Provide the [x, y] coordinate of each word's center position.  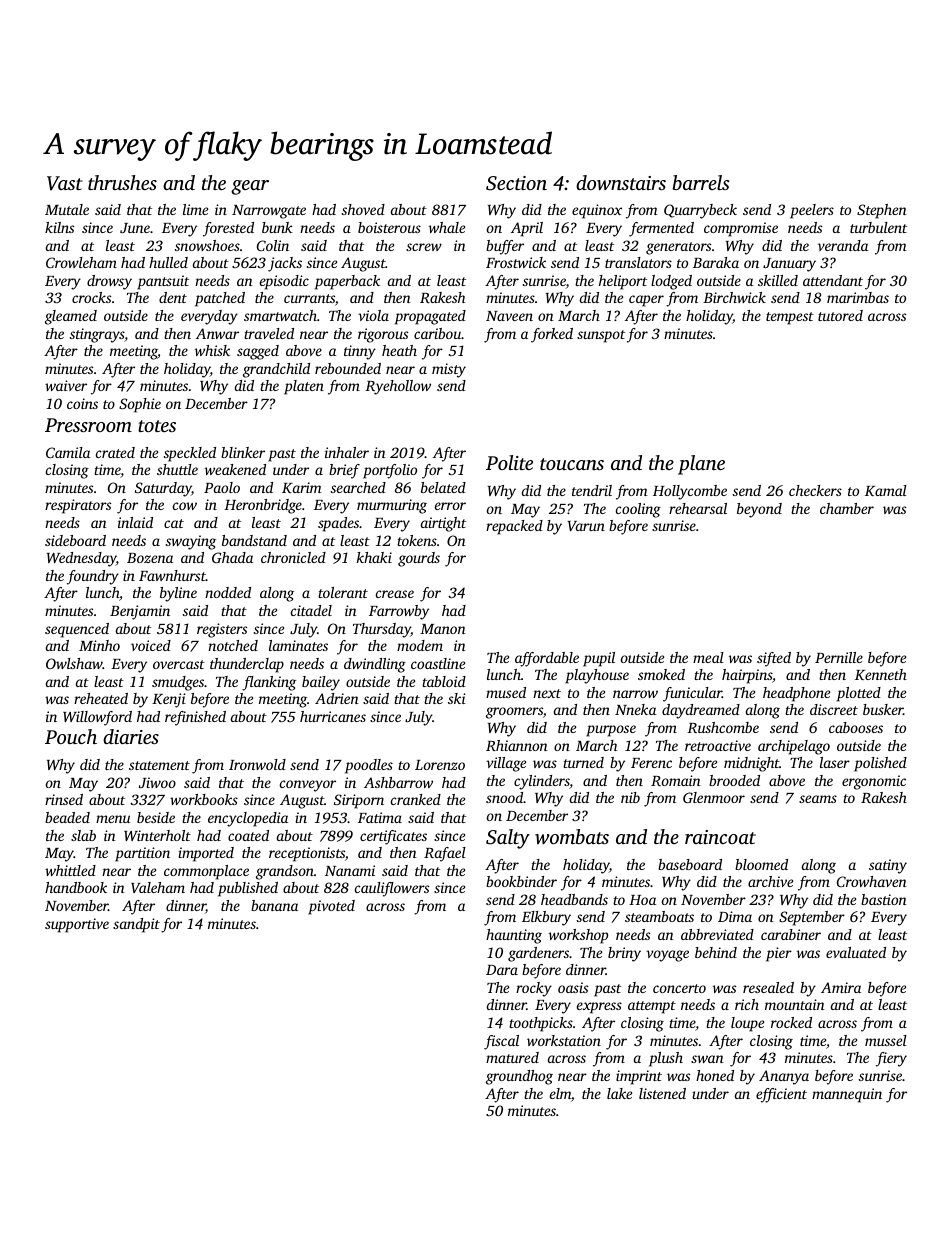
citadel [311, 610]
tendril [592, 490]
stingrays [97, 335]
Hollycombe [690, 492]
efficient [781, 1095]
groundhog [519, 1077]
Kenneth [881, 674]
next [547, 693]
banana [274, 905]
